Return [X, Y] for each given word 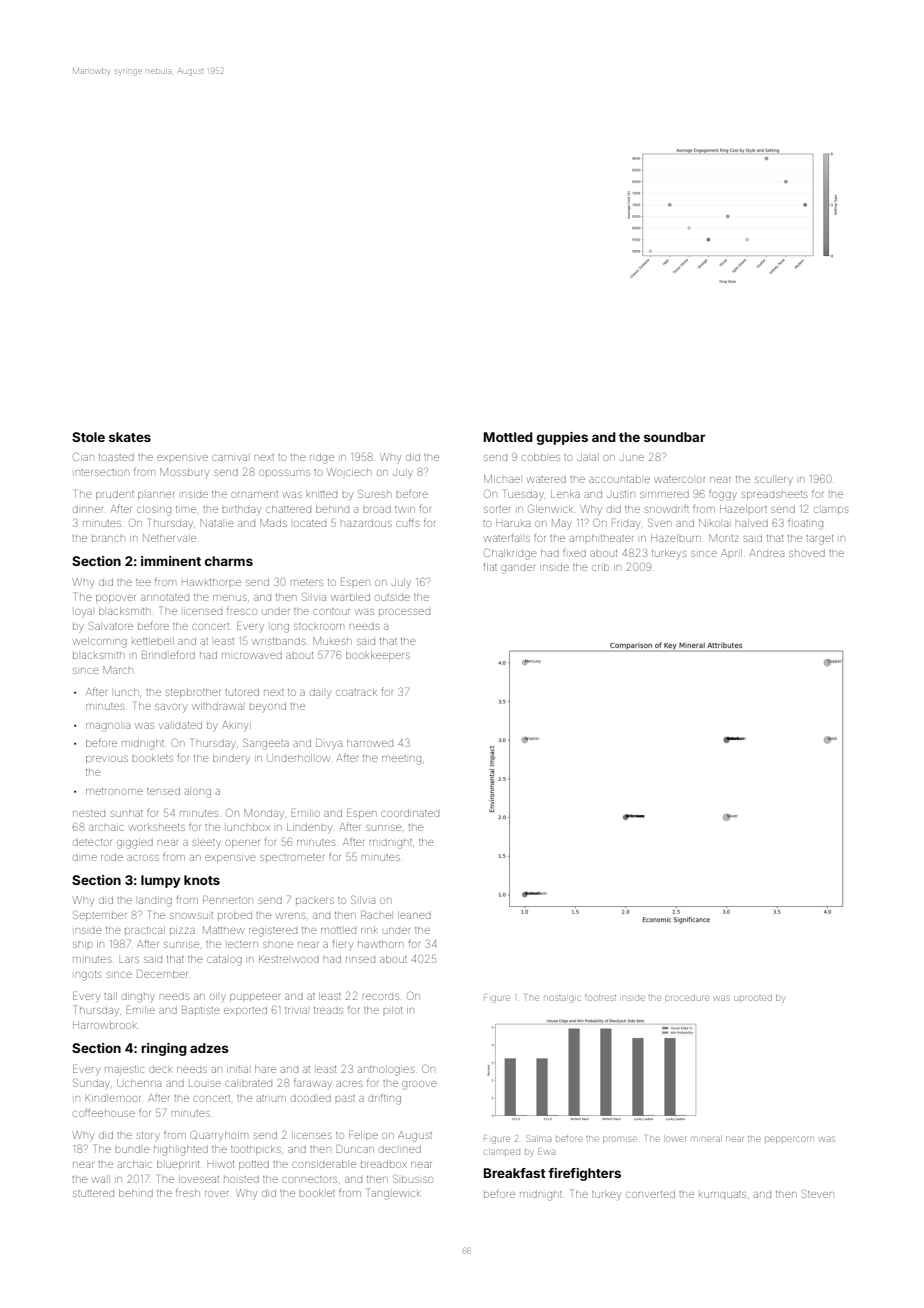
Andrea [767, 553]
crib [600, 567]
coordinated [410, 813]
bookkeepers [378, 656]
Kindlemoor [113, 1099]
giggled [135, 843]
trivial [296, 1010]
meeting [401, 760]
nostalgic [562, 999]
